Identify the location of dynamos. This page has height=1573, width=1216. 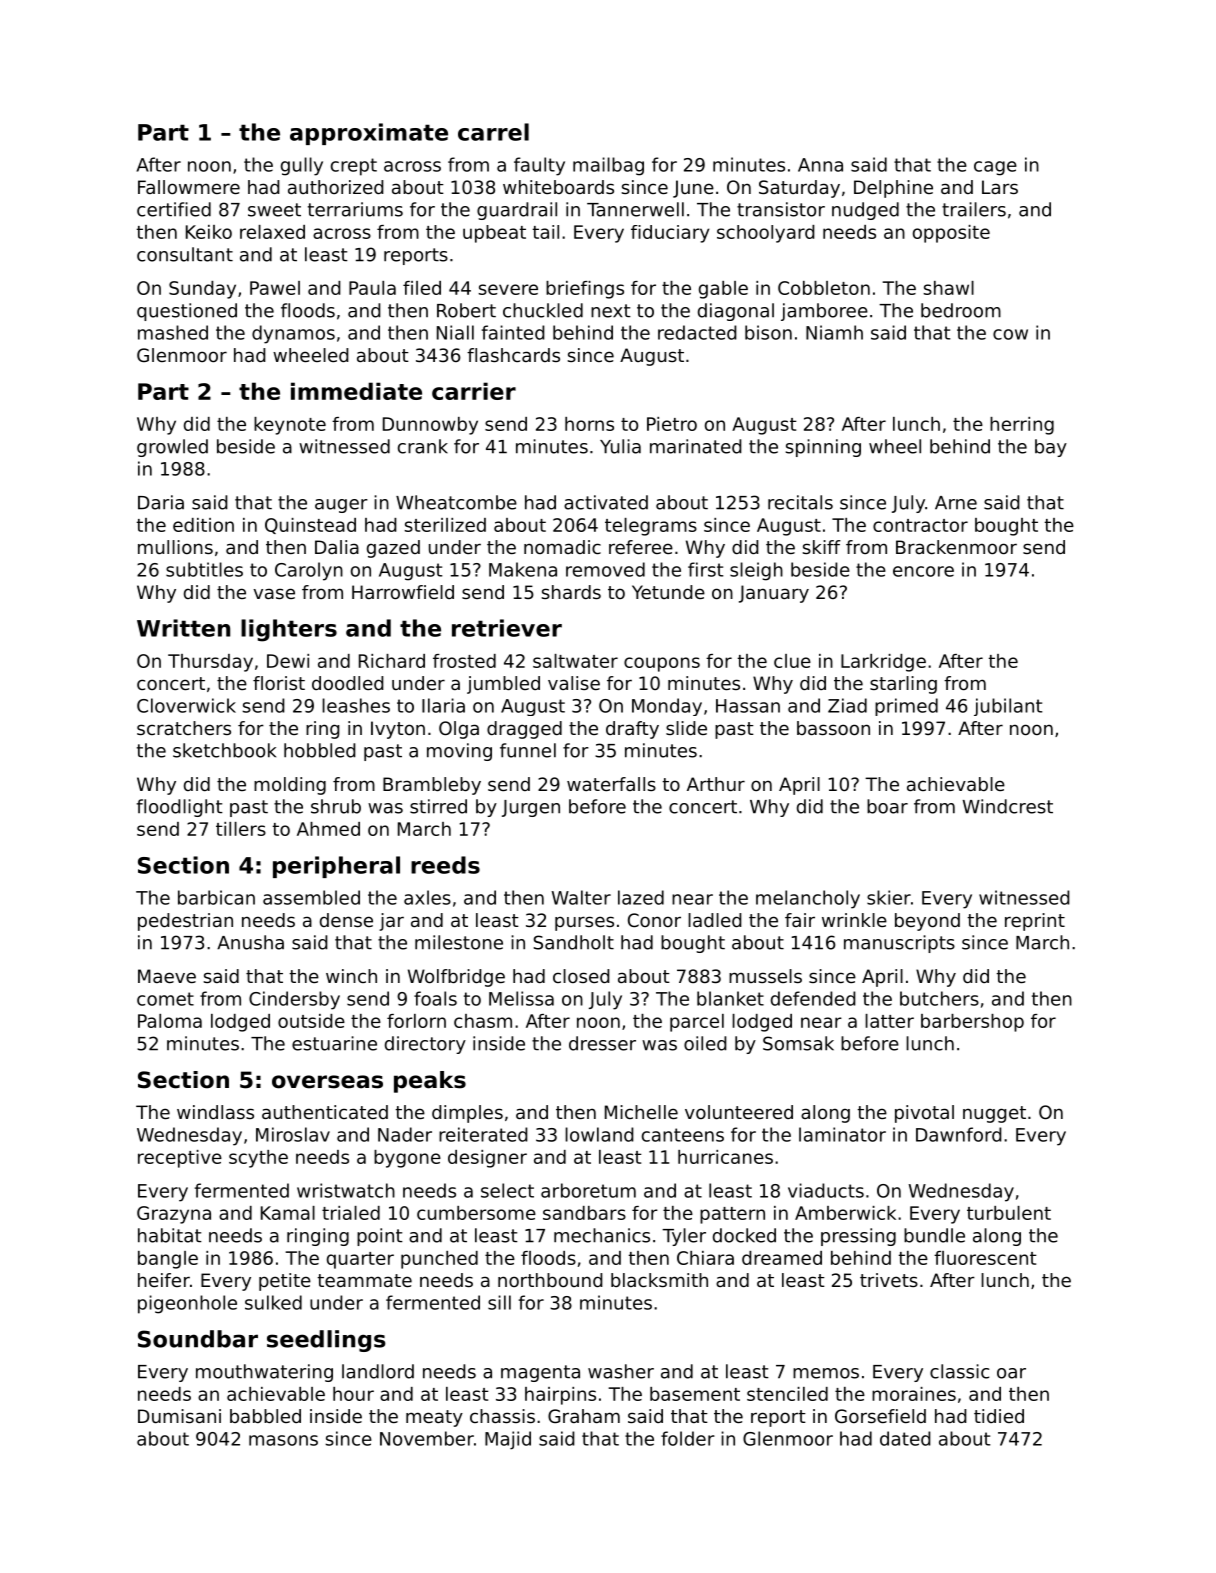
(293, 334).
